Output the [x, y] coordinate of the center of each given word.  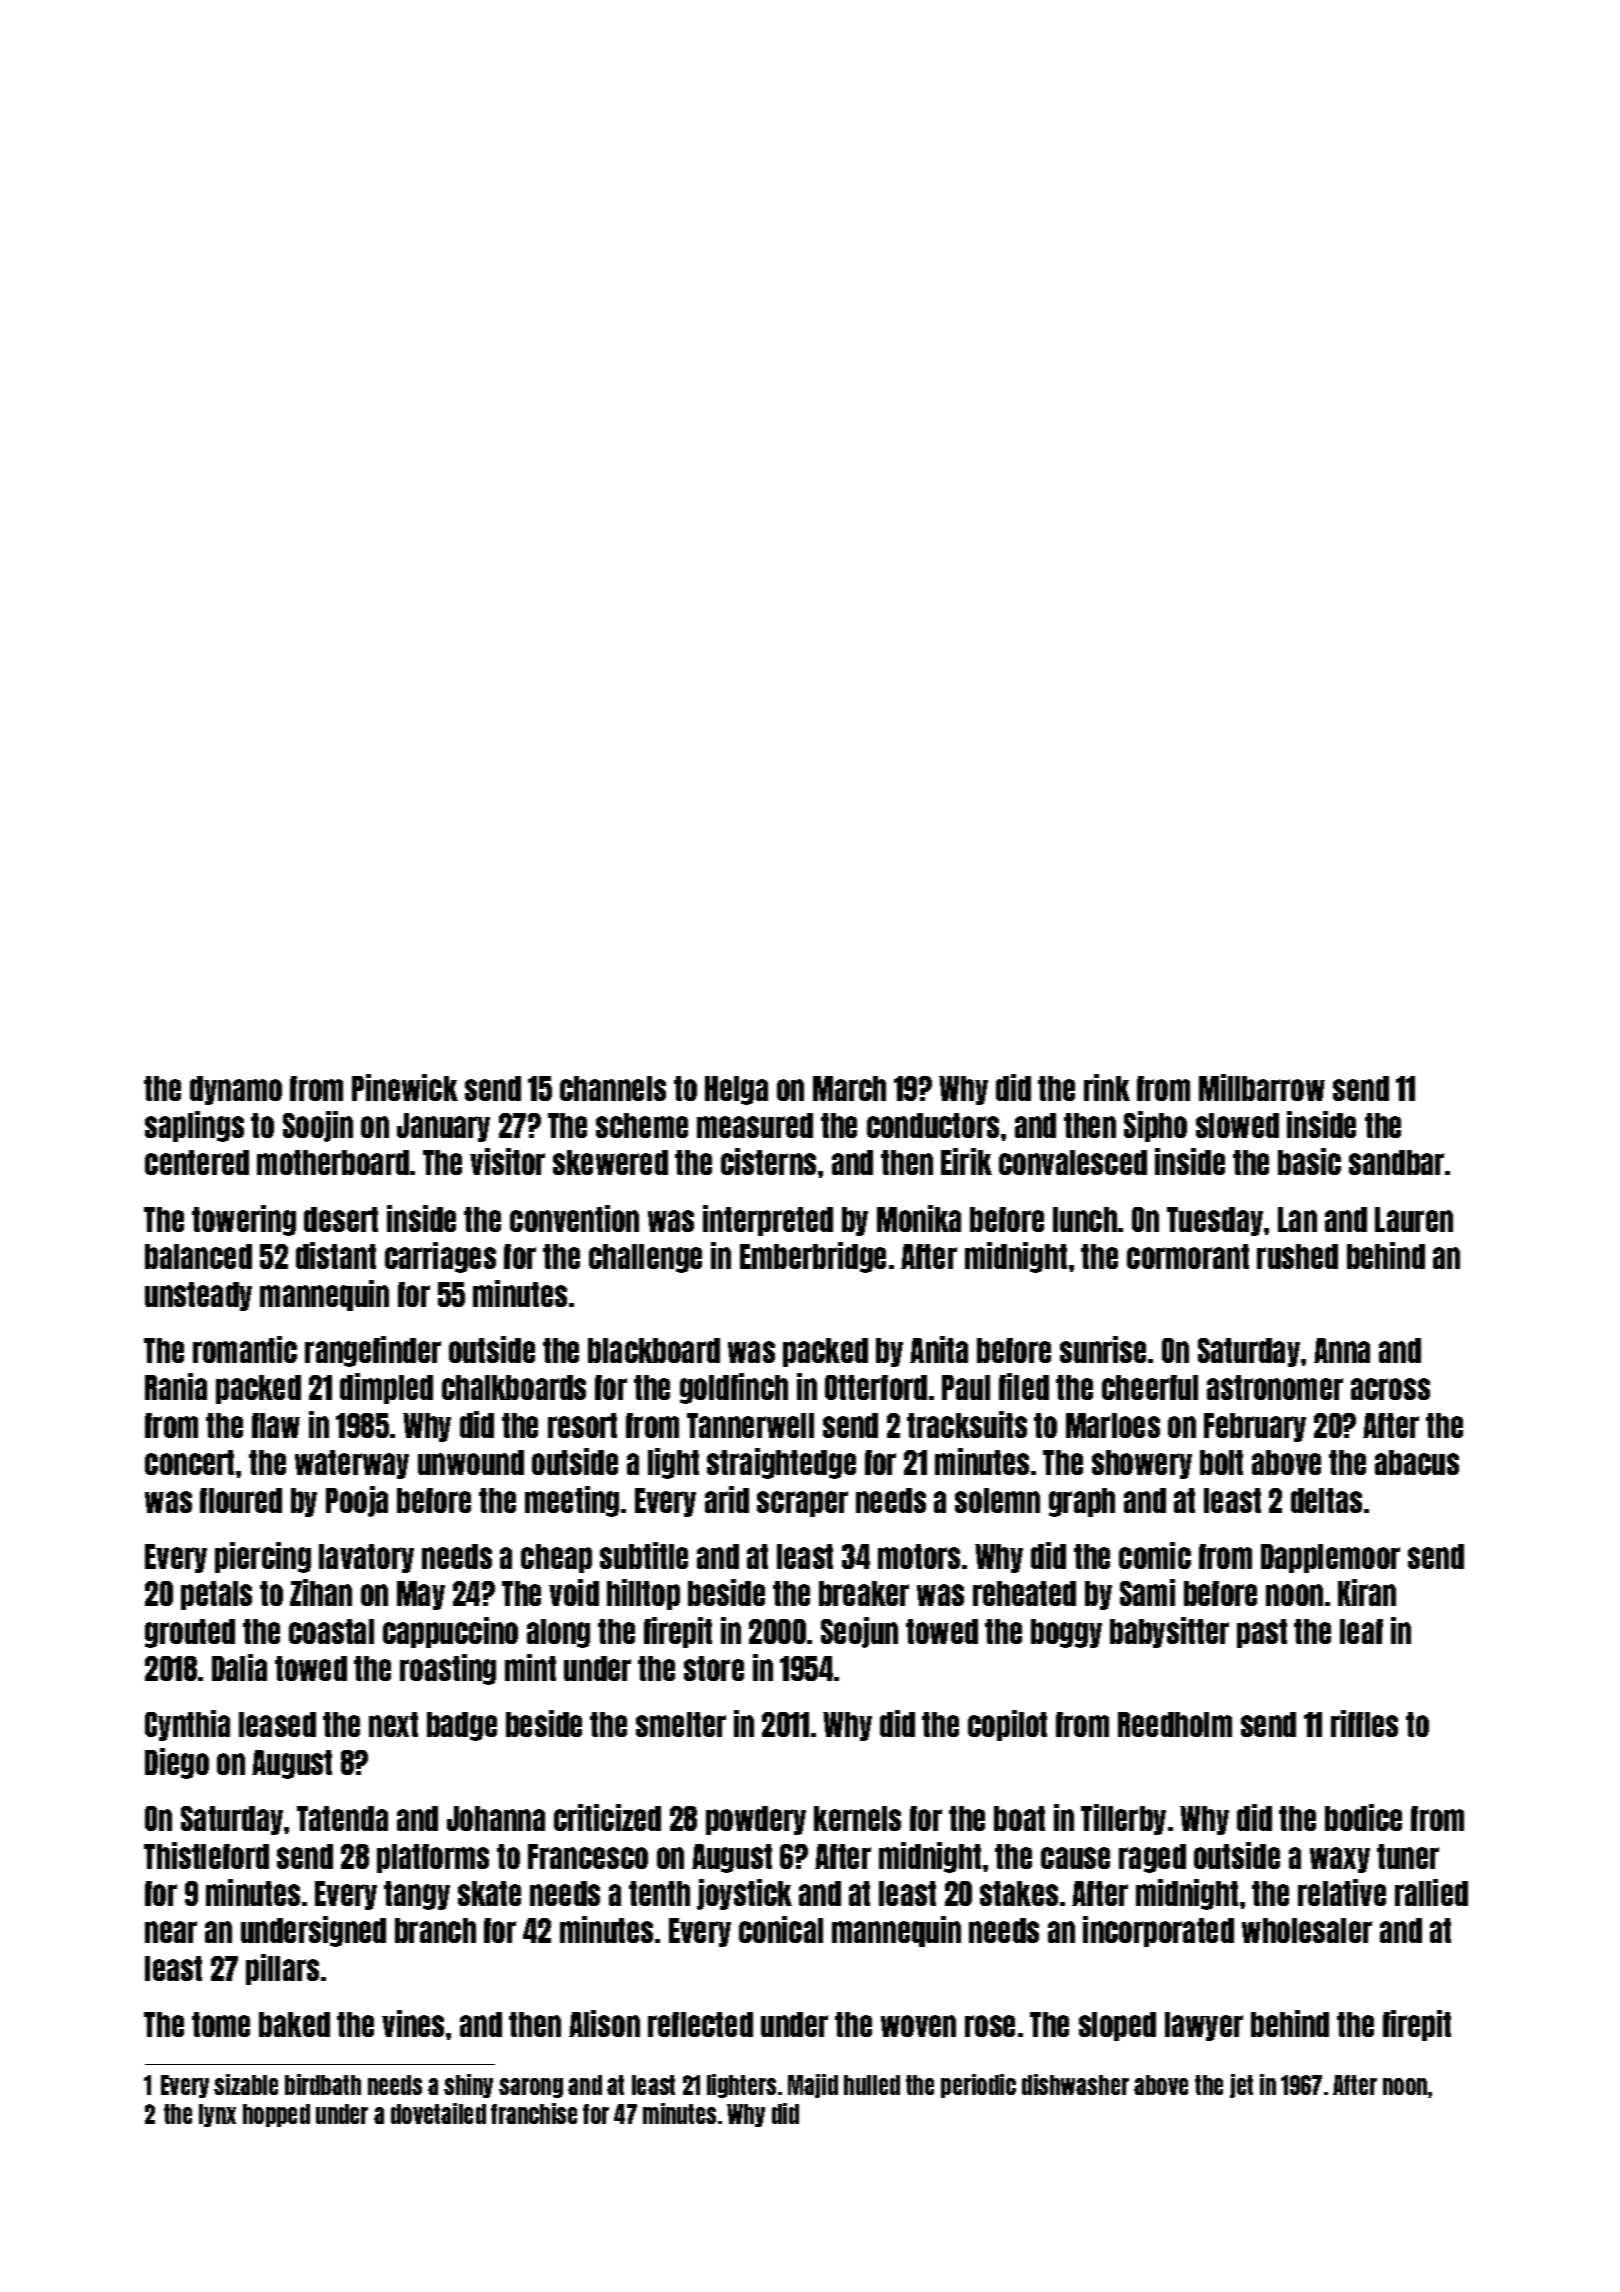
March [849, 1088]
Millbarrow [1262, 1087]
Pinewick [405, 1087]
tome [221, 2024]
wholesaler [1307, 1930]
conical [781, 1929]
